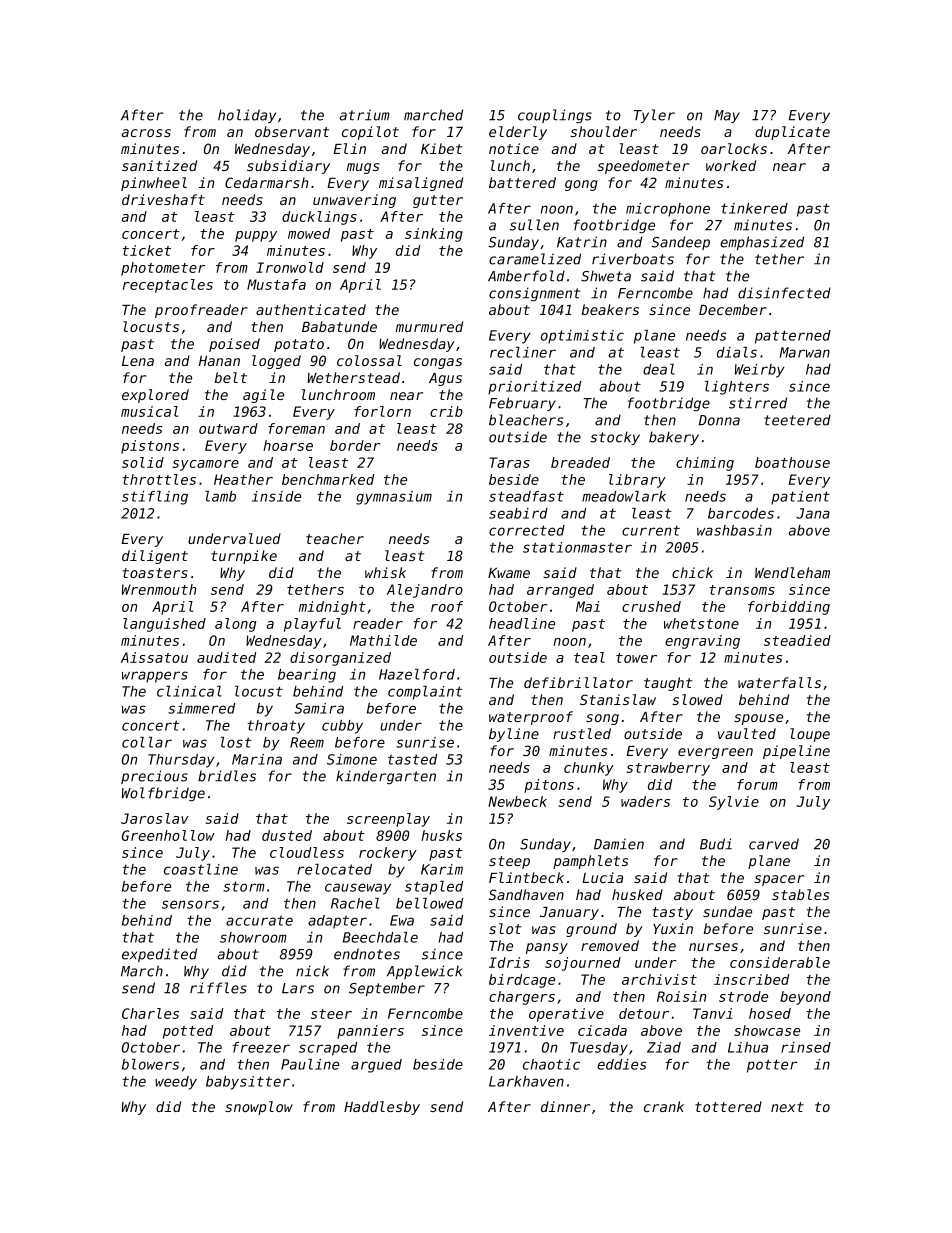  Describe the element at coordinates (382, 411) in the screenshot. I see `forlorn` at that location.
